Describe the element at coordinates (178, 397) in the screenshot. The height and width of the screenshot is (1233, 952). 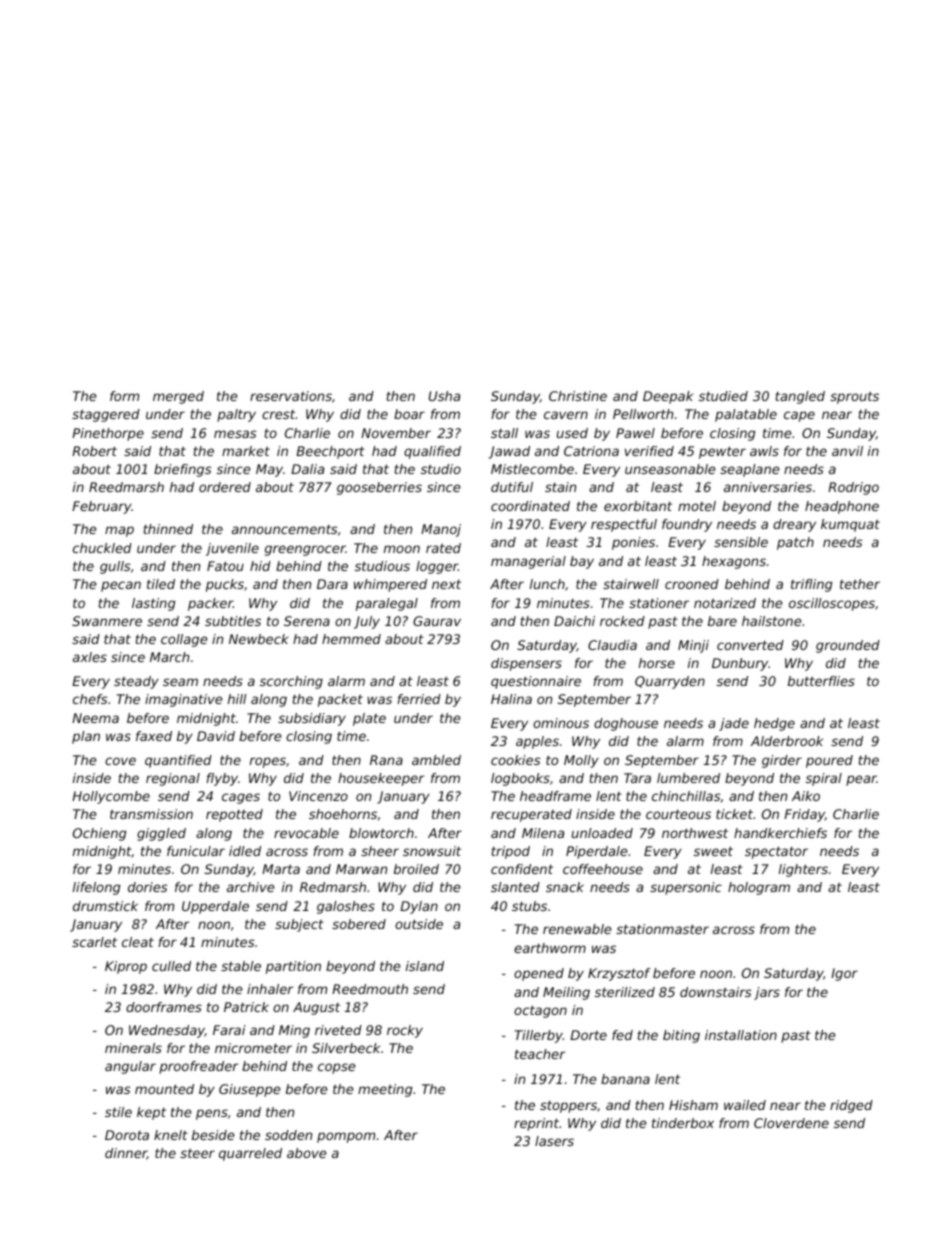
I see `merged` at that location.
